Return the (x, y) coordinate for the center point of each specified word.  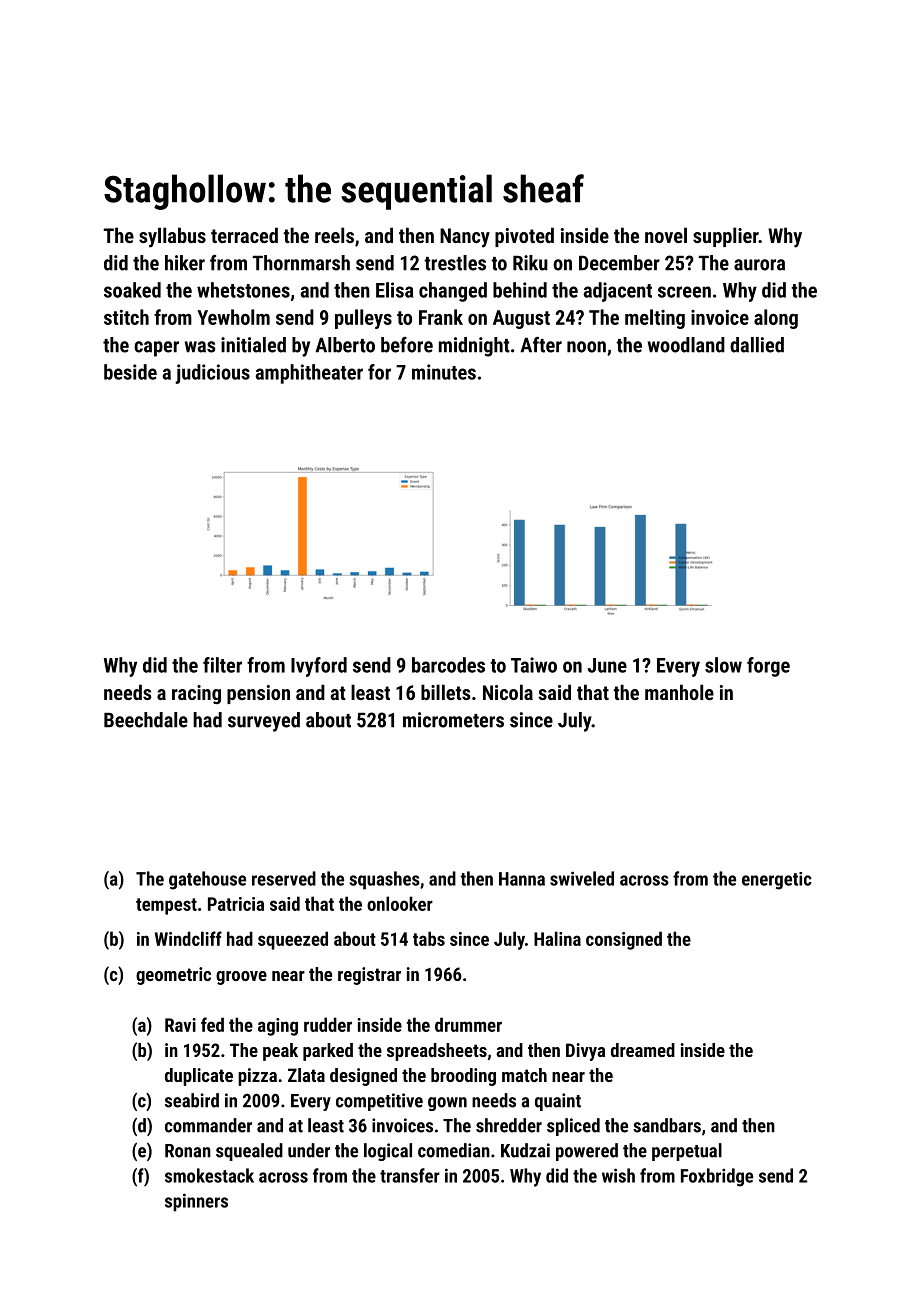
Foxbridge (717, 1177)
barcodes (448, 665)
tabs (429, 938)
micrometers (453, 720)
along (776, 319)
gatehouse (207, 880)
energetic (777, 881)
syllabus (172, 237)
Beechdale (146, 720)
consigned (624, 940)
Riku (530, 263)
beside (130, 372)
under (309, 1150)
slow (723, 665)
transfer (410, 1175)
